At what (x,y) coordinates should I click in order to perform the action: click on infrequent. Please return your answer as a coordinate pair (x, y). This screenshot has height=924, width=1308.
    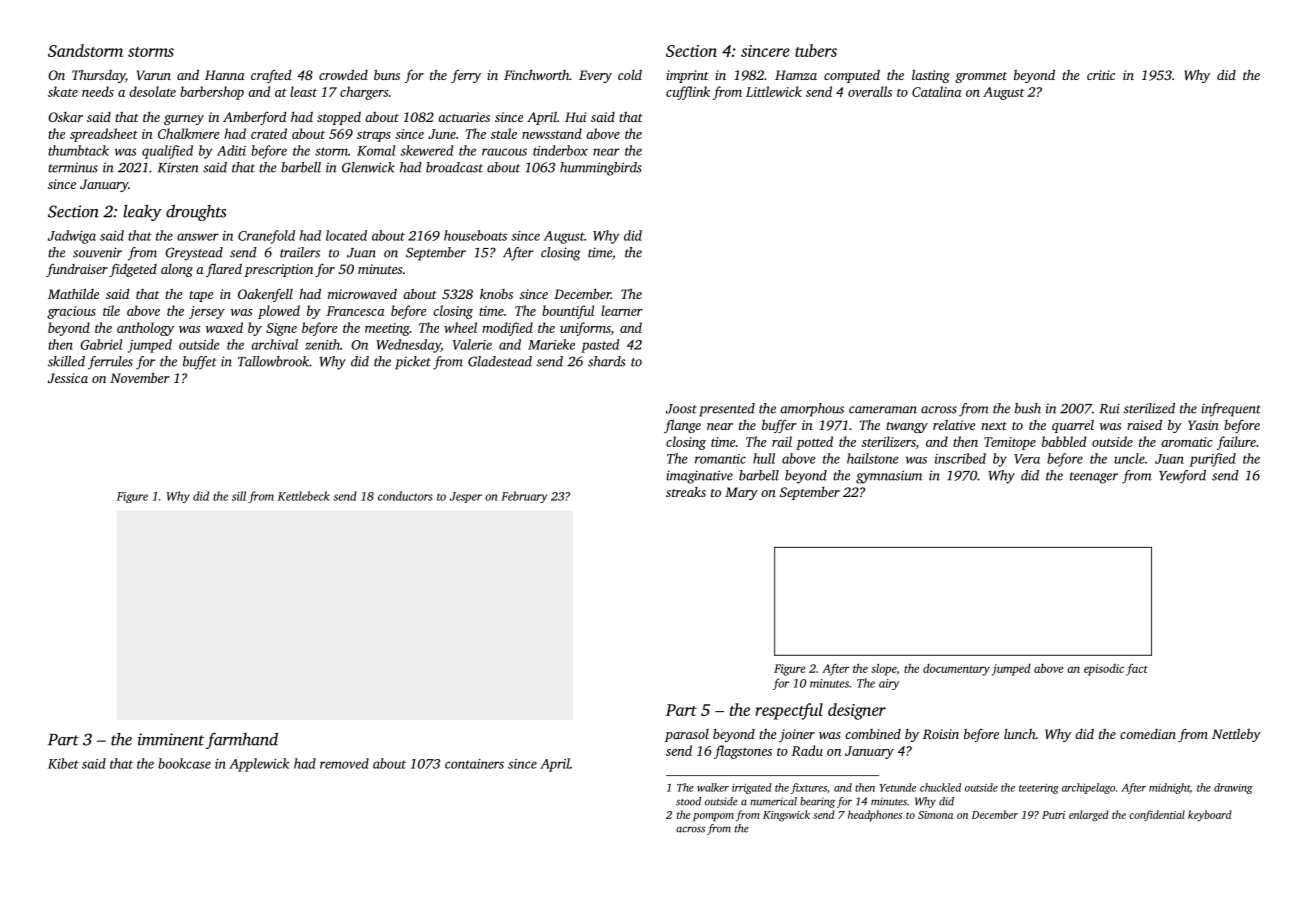
    Looking at the image, I should click on (1231, 410).
